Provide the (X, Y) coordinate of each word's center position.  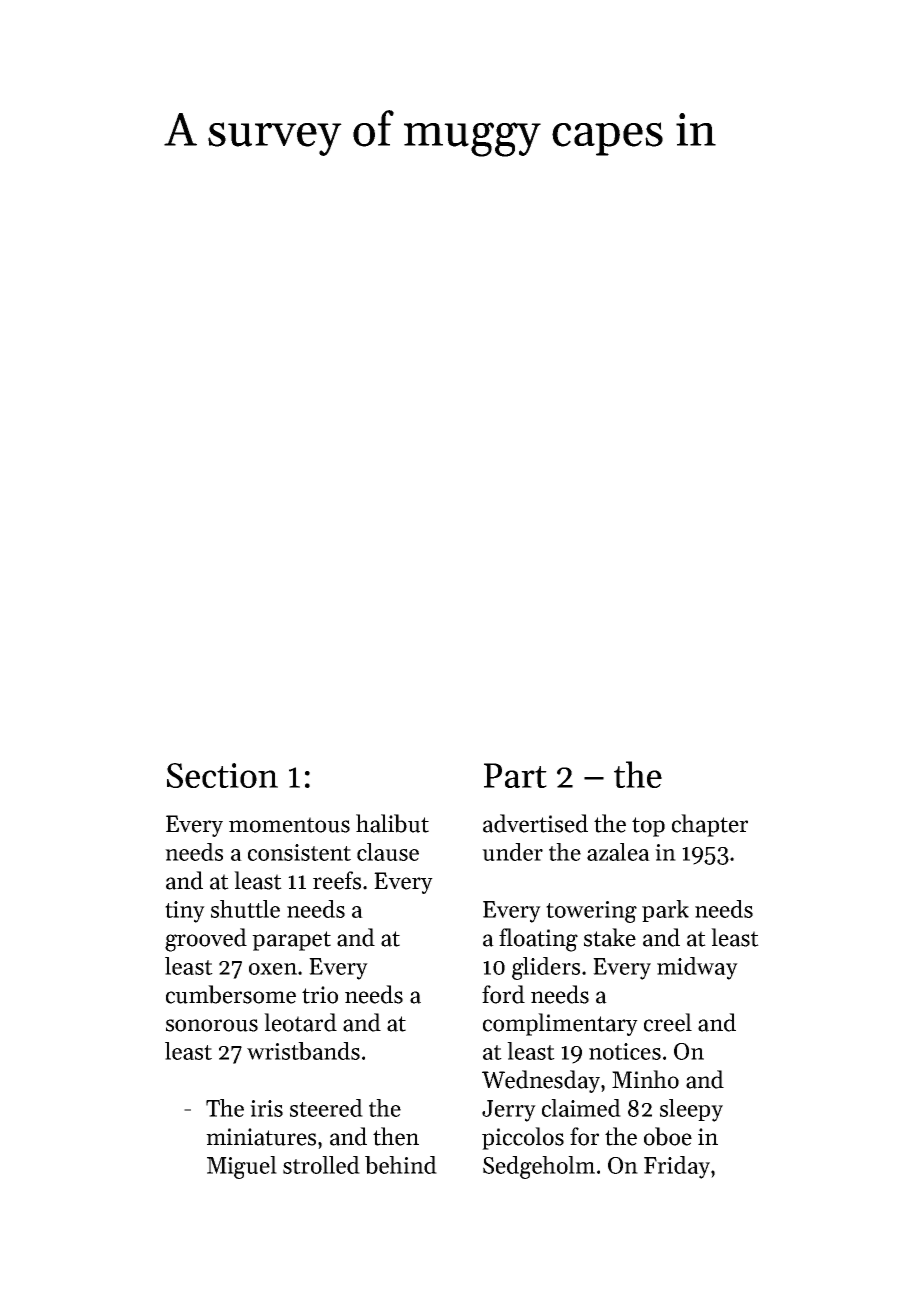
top (648, 827)
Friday (677, 1167)
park (665, 911)
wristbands (303, 1051)
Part (515, 775)
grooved (206, 940)
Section (222, 775)
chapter (710, 825)
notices (625, 1051)
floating (538, 940)
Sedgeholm (539, 1167)
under (512, 852)
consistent (299, 852)
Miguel (242, 1167)
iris (266, 1108)
